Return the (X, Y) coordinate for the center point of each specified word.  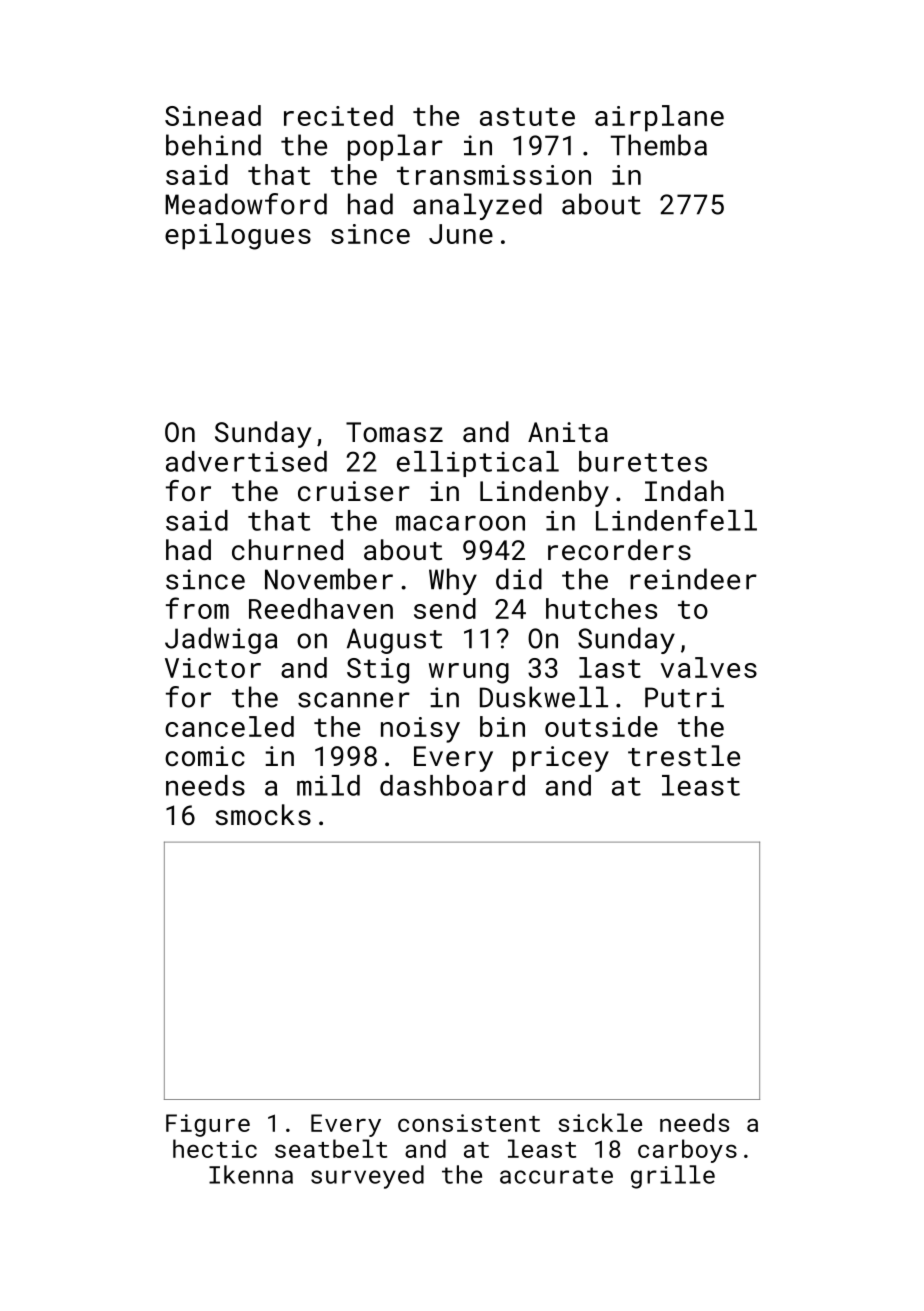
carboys (687, 1151)
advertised (246, 461)
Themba (659, 145)
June (461, 234)
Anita (568, 432)
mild (328, 785)
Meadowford (246, 204)
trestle (684, 756)
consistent (469, 1123)
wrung (469, 673)
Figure (208, 1125)
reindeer (693, 579)
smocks (263, 814)
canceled (229, 726)
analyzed (477, 206)
